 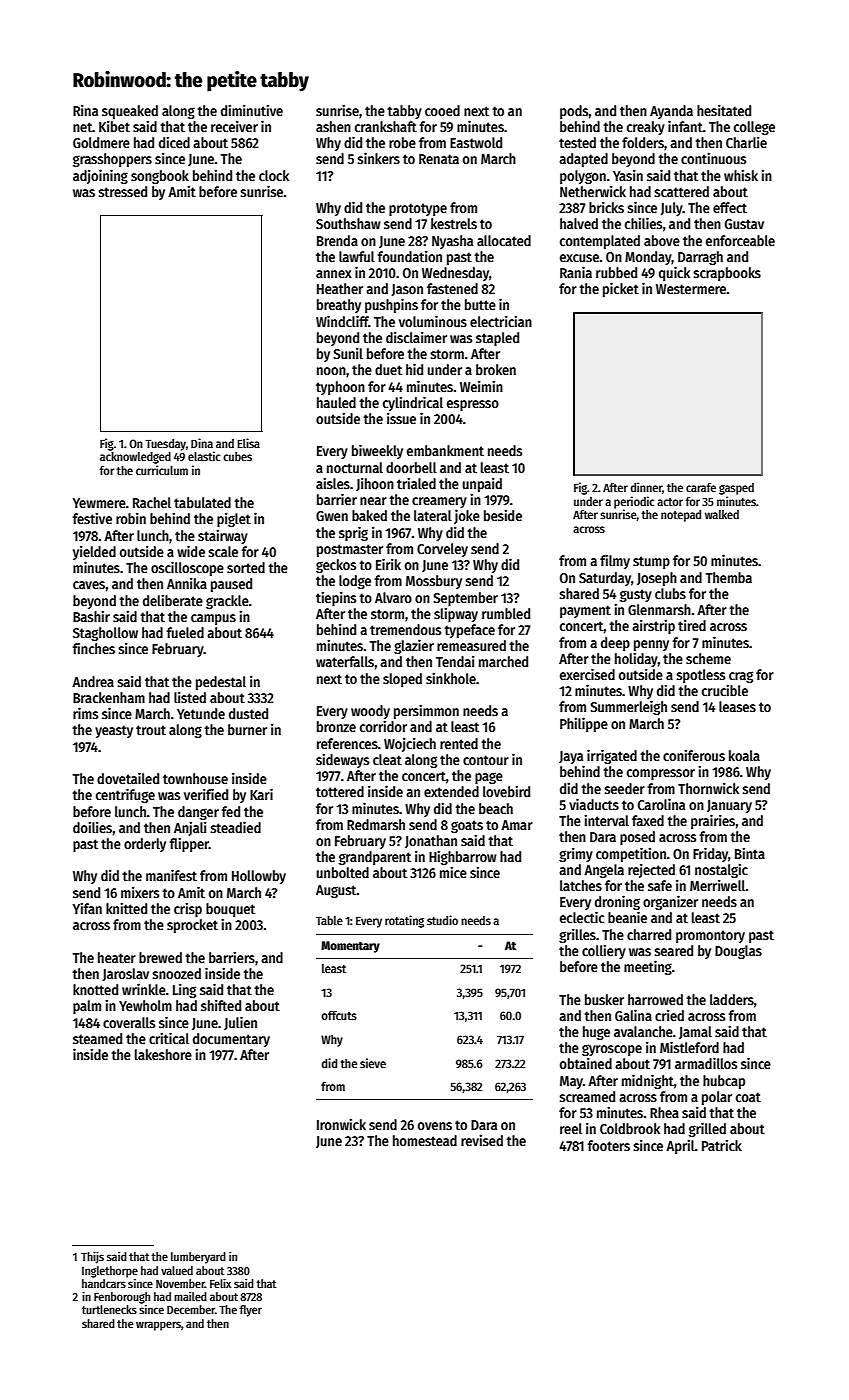 I want to click on footers, so click(x=608, y=1145).
